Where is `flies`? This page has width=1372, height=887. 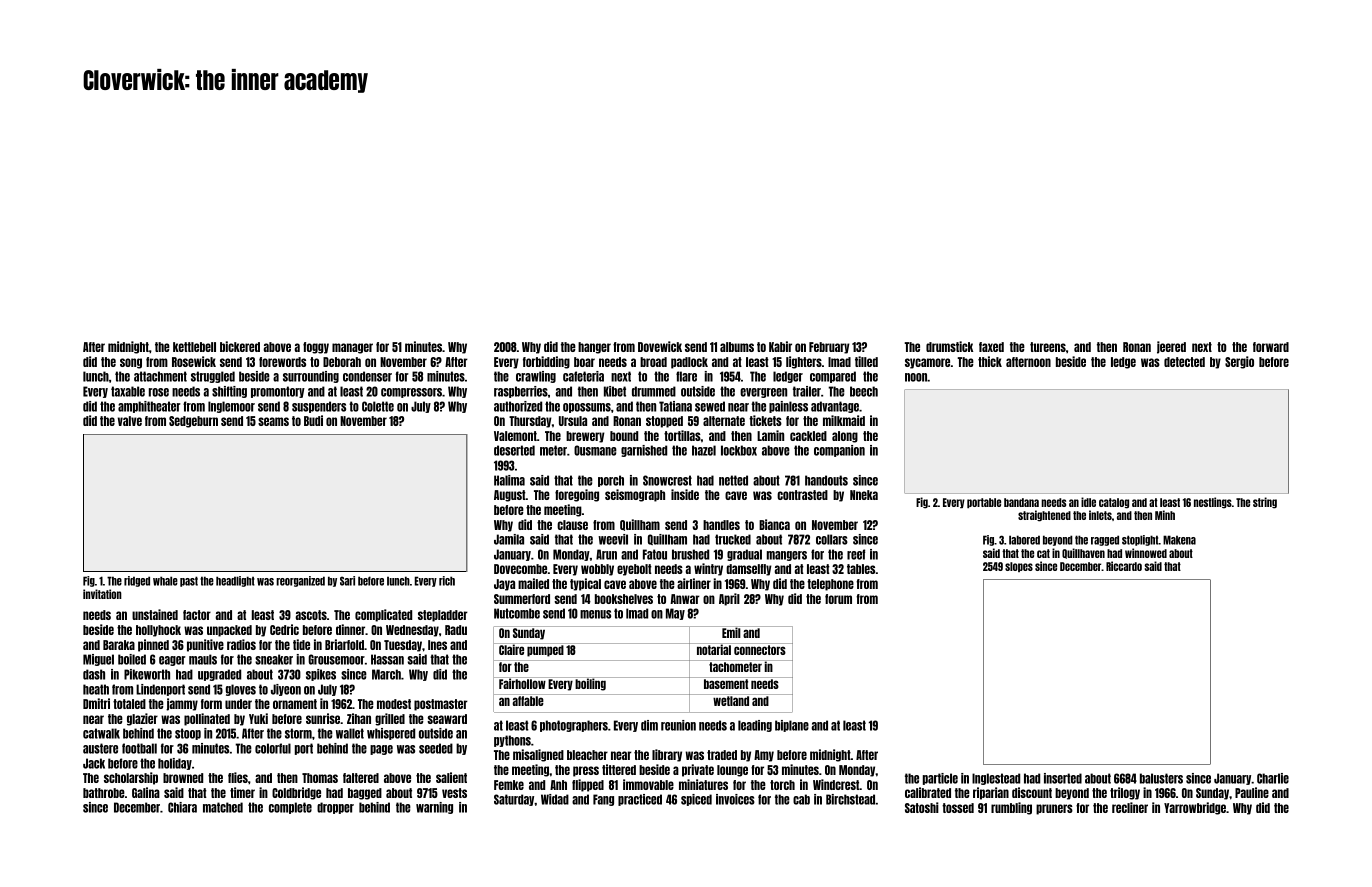 flies is located at coordinates (238, 777).
